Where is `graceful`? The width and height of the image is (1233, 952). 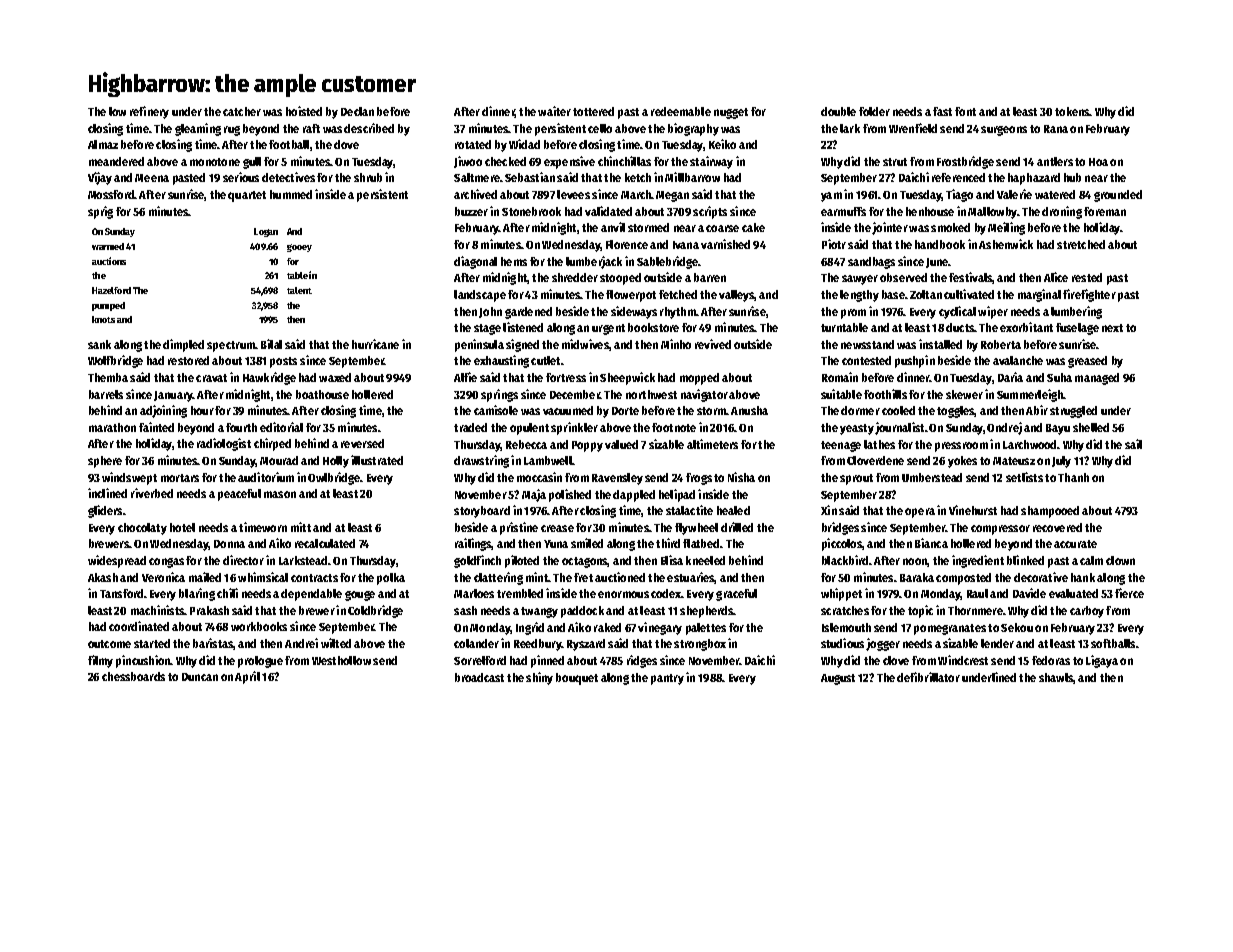 graceful is located at coordinates (736, 595).
